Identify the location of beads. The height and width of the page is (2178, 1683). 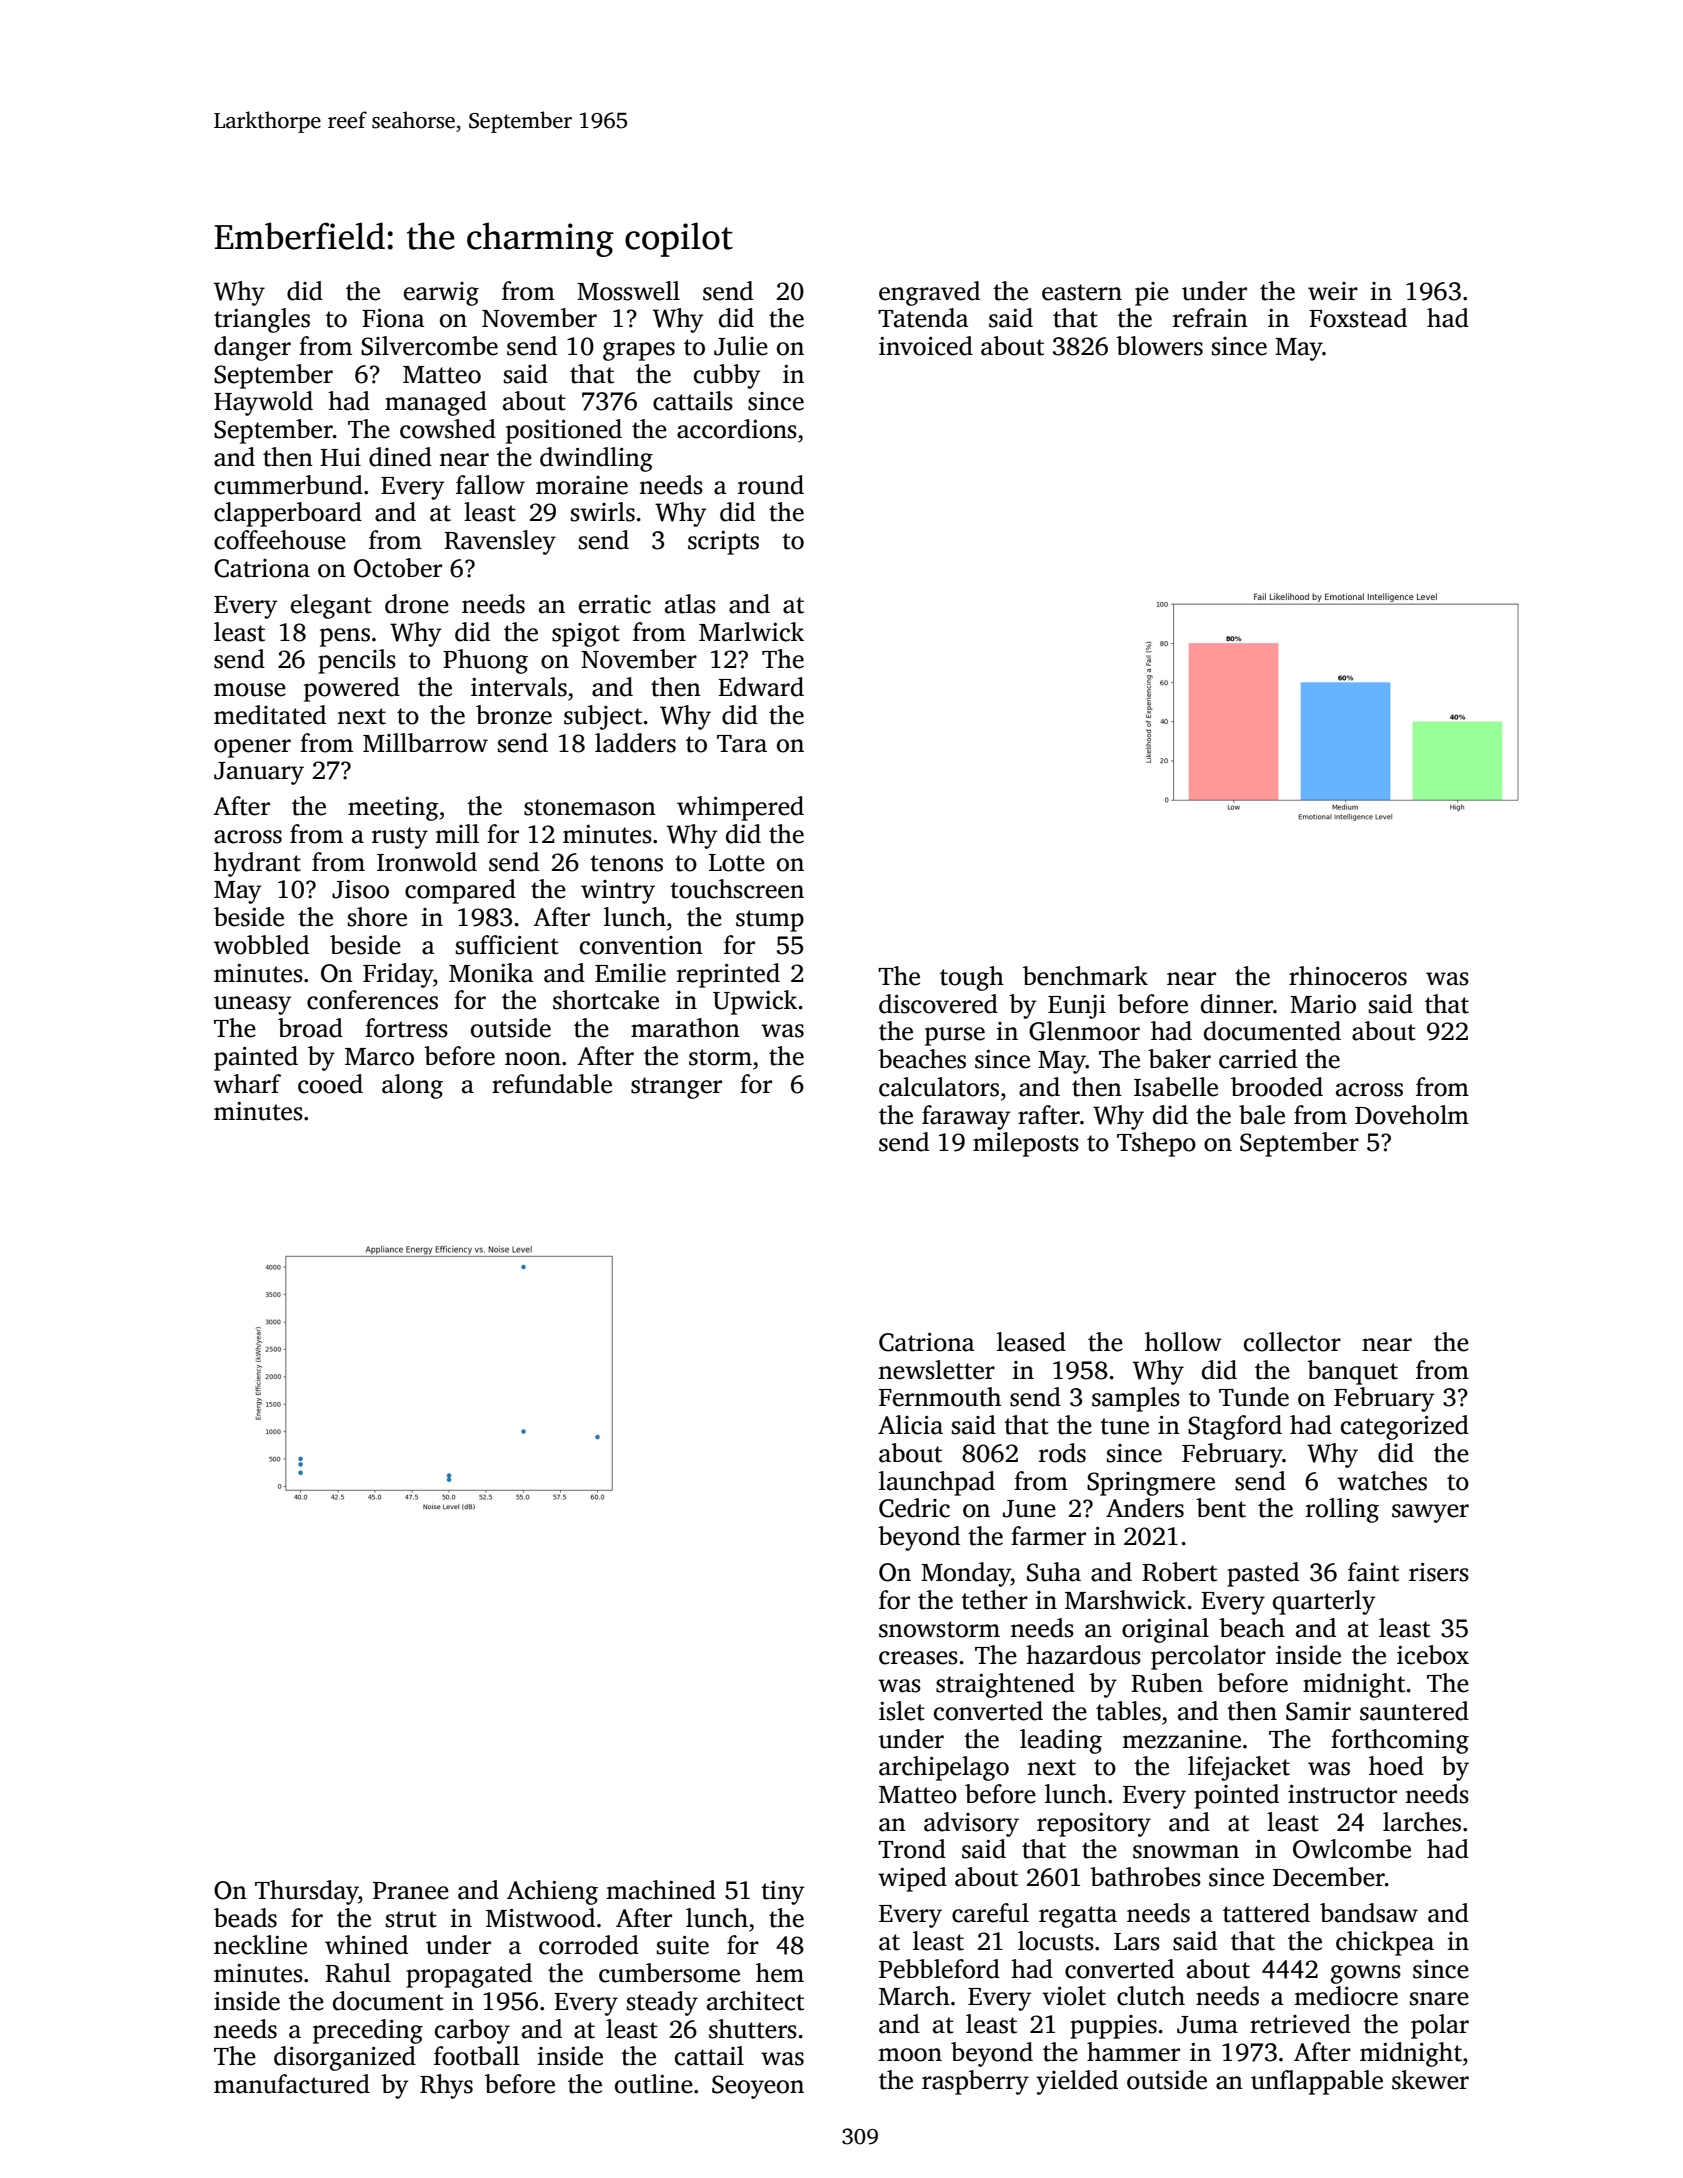
(245, 1918).
